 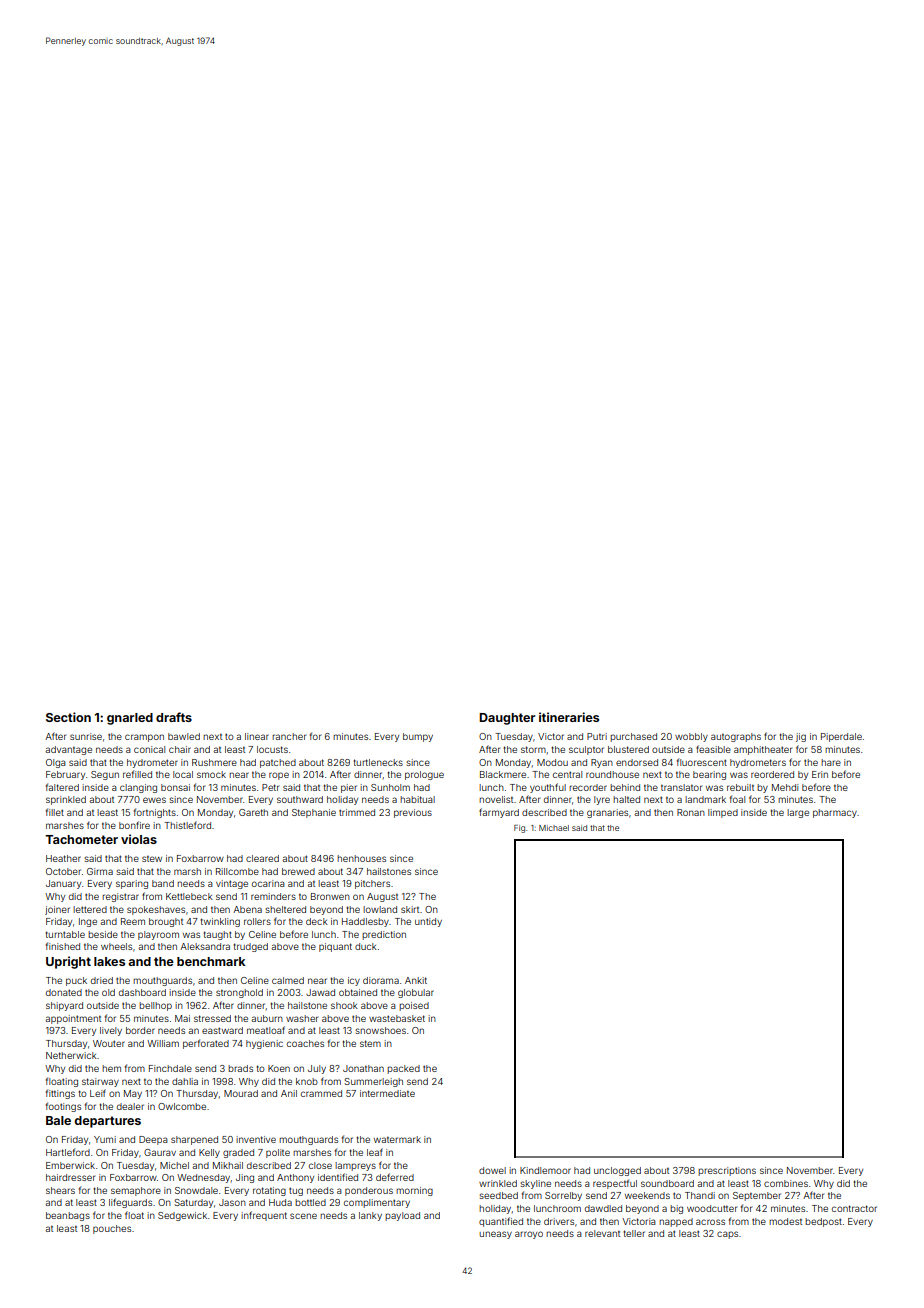 I want to click on bumpy, so click(x=418, y=737).
